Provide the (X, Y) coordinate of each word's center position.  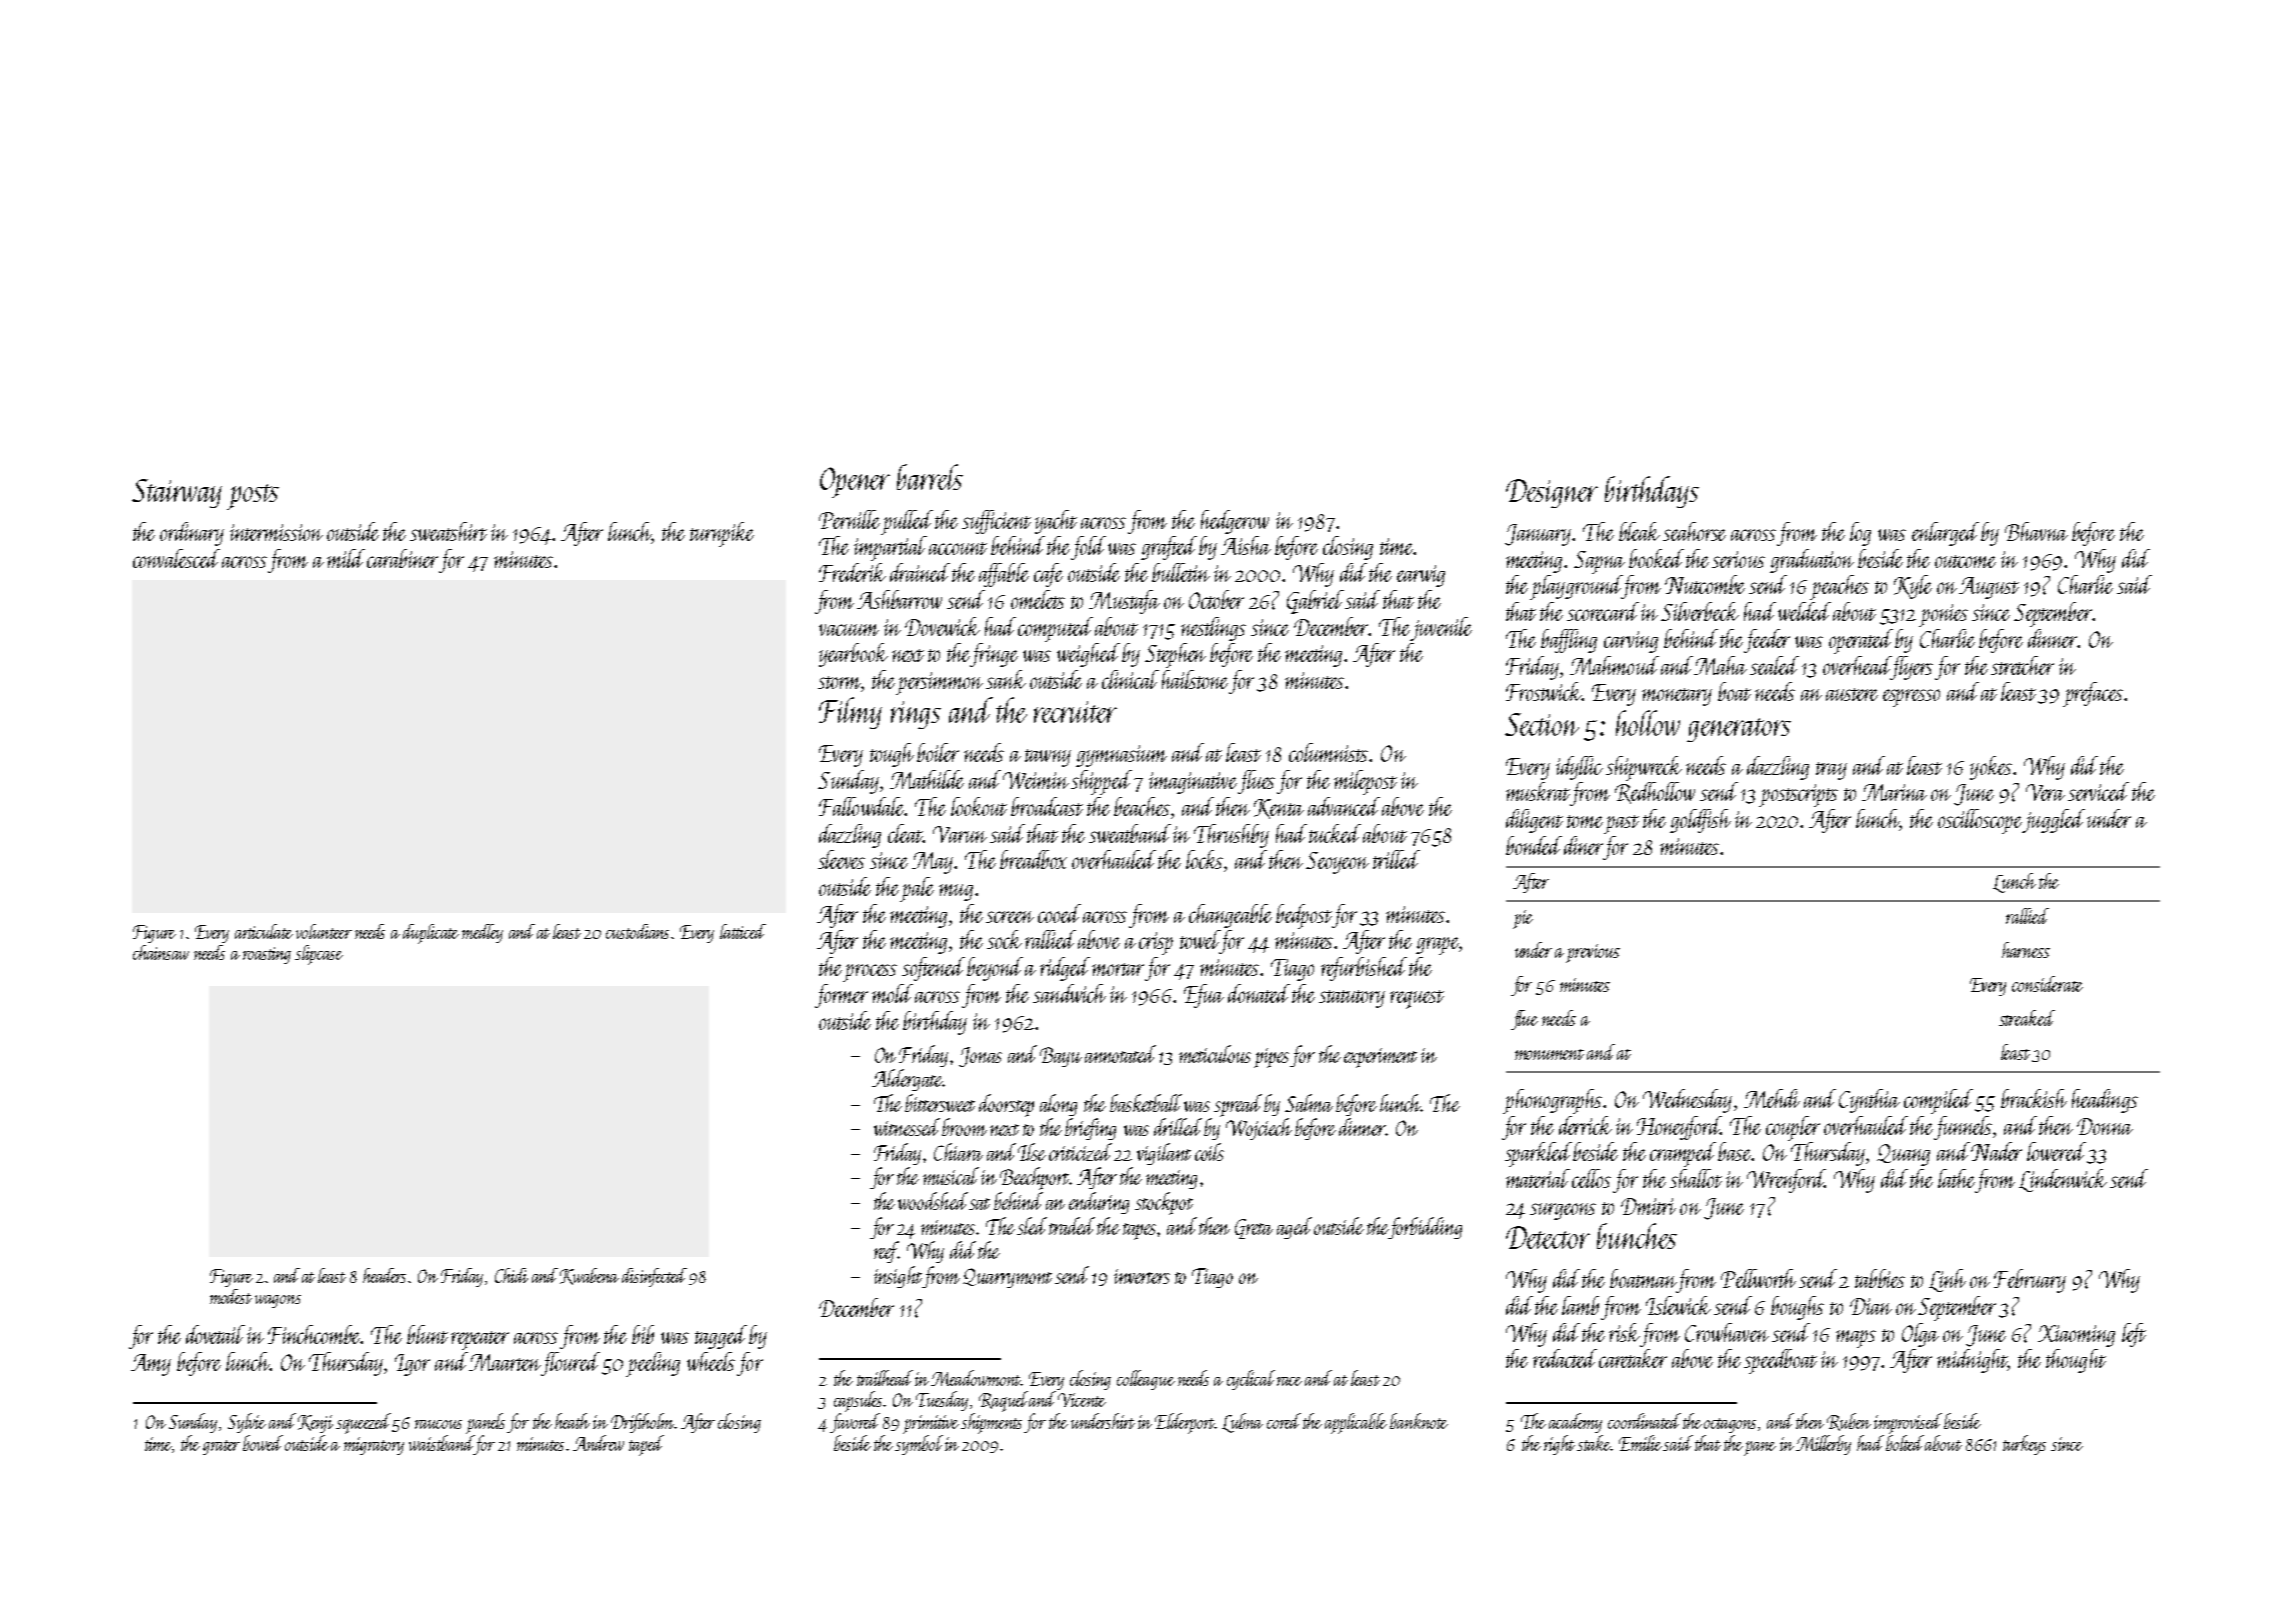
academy (1575, 1423)
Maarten (505, 1362)
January (1539, 535)
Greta (1254, 1229)
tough (892, 755)
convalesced (176, 558)
